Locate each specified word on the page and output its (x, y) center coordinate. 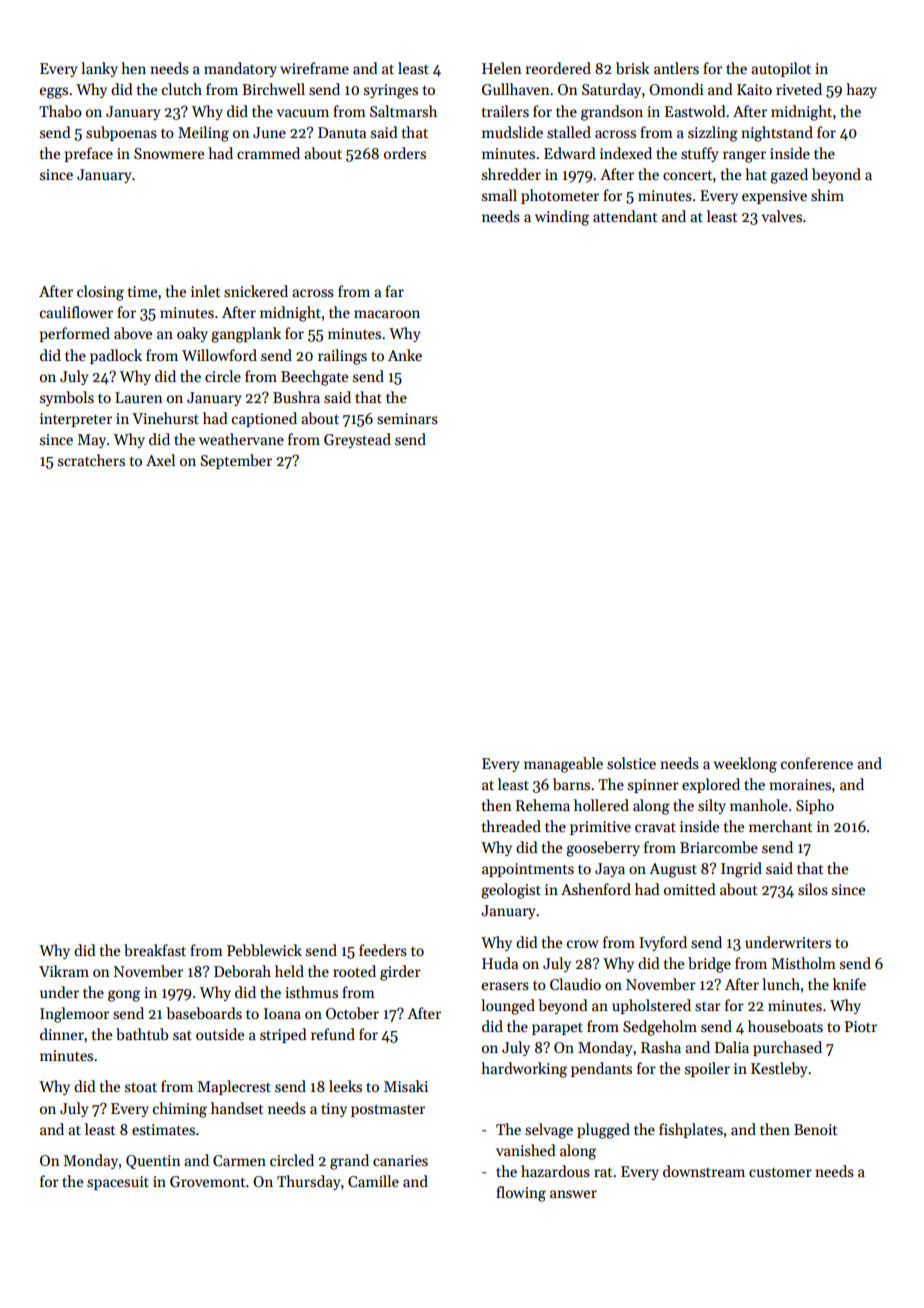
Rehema (543, 805)
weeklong (745, 765)
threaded (511, 826)
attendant (625, 216)
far (394, 291)
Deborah (242, 971)
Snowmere (169, 153)
